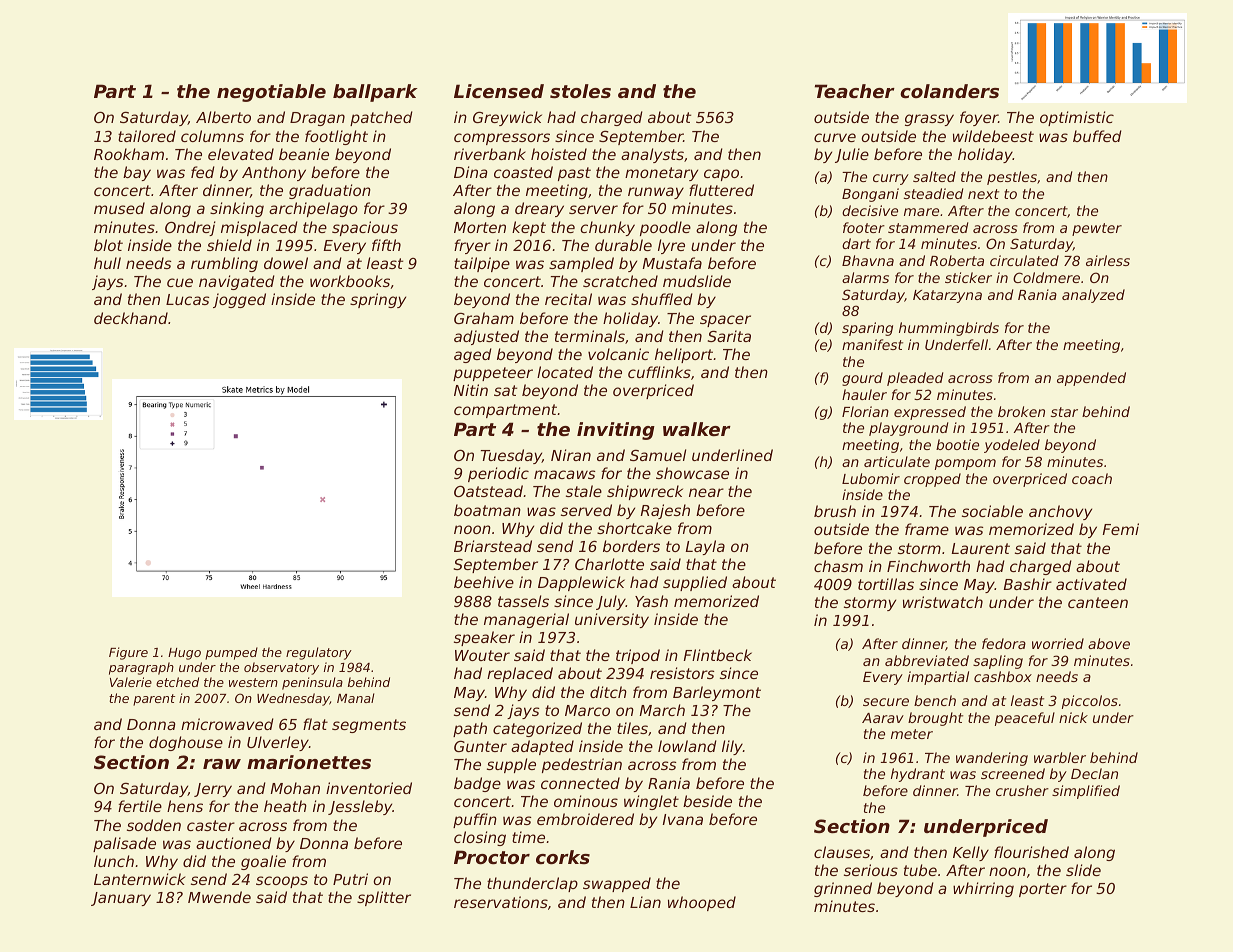  I want to click on Valerie, so click(131, 682).
